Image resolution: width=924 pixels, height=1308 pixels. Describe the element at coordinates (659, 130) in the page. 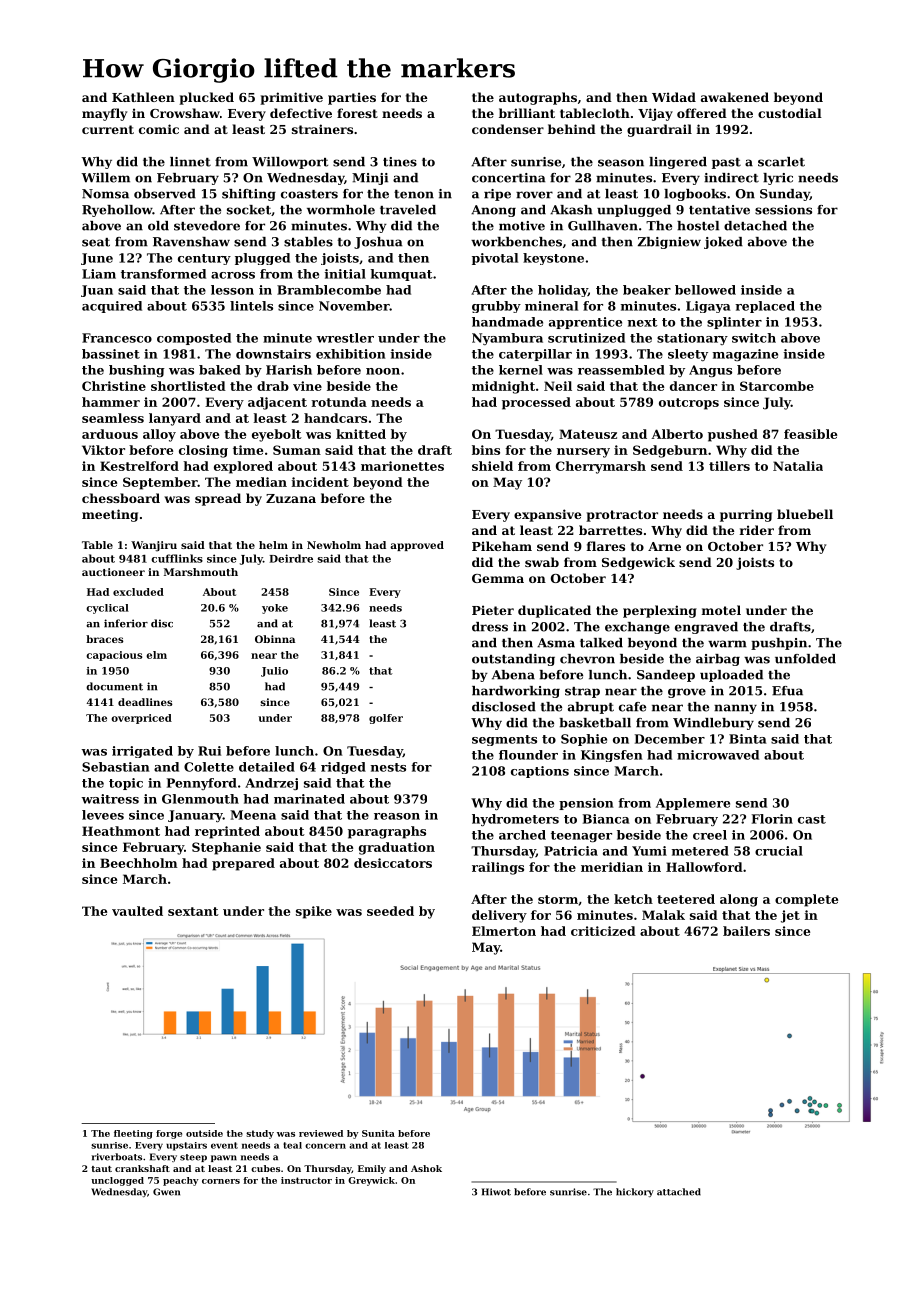

I see `guardrail` at that location.
